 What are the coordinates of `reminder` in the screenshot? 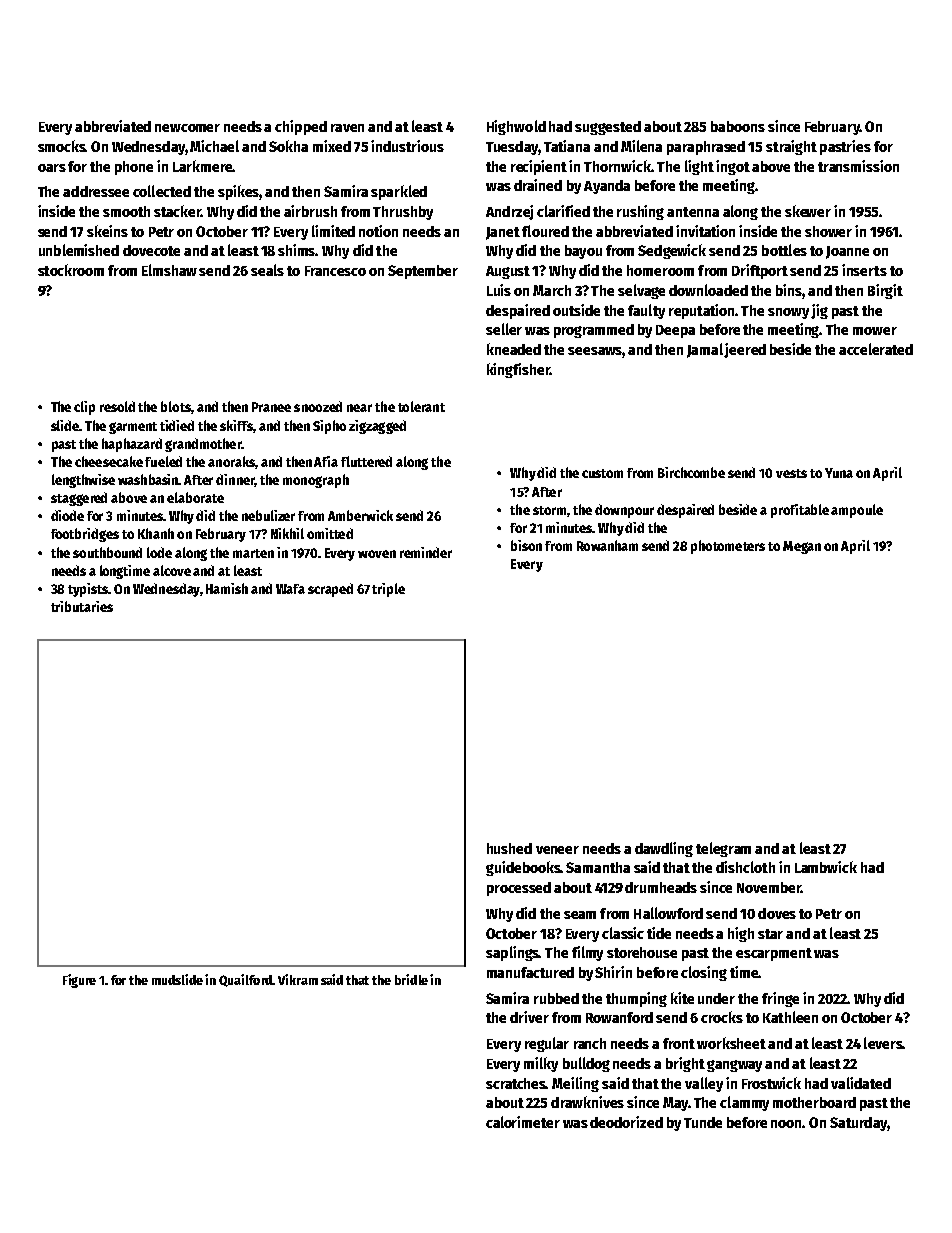 It's located at (426, 552).
